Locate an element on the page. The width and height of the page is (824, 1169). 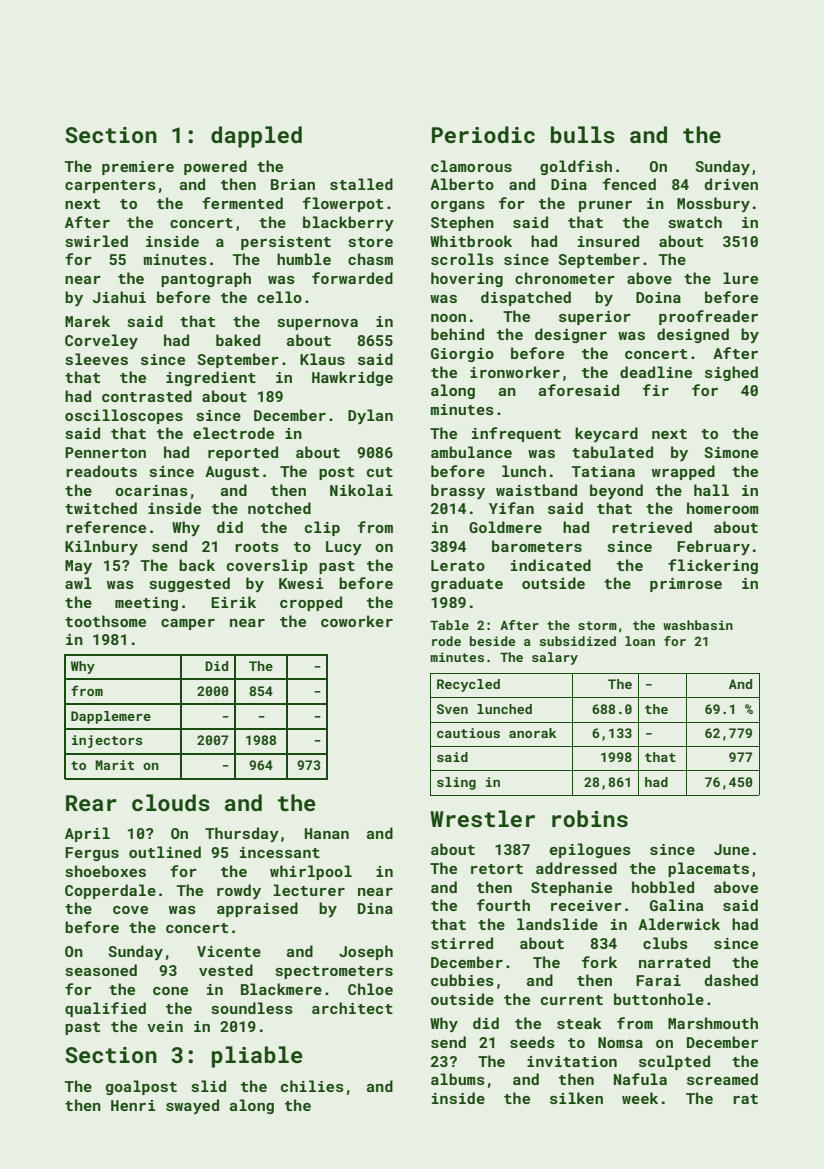
Sven is located at coordinates (452, 709).
